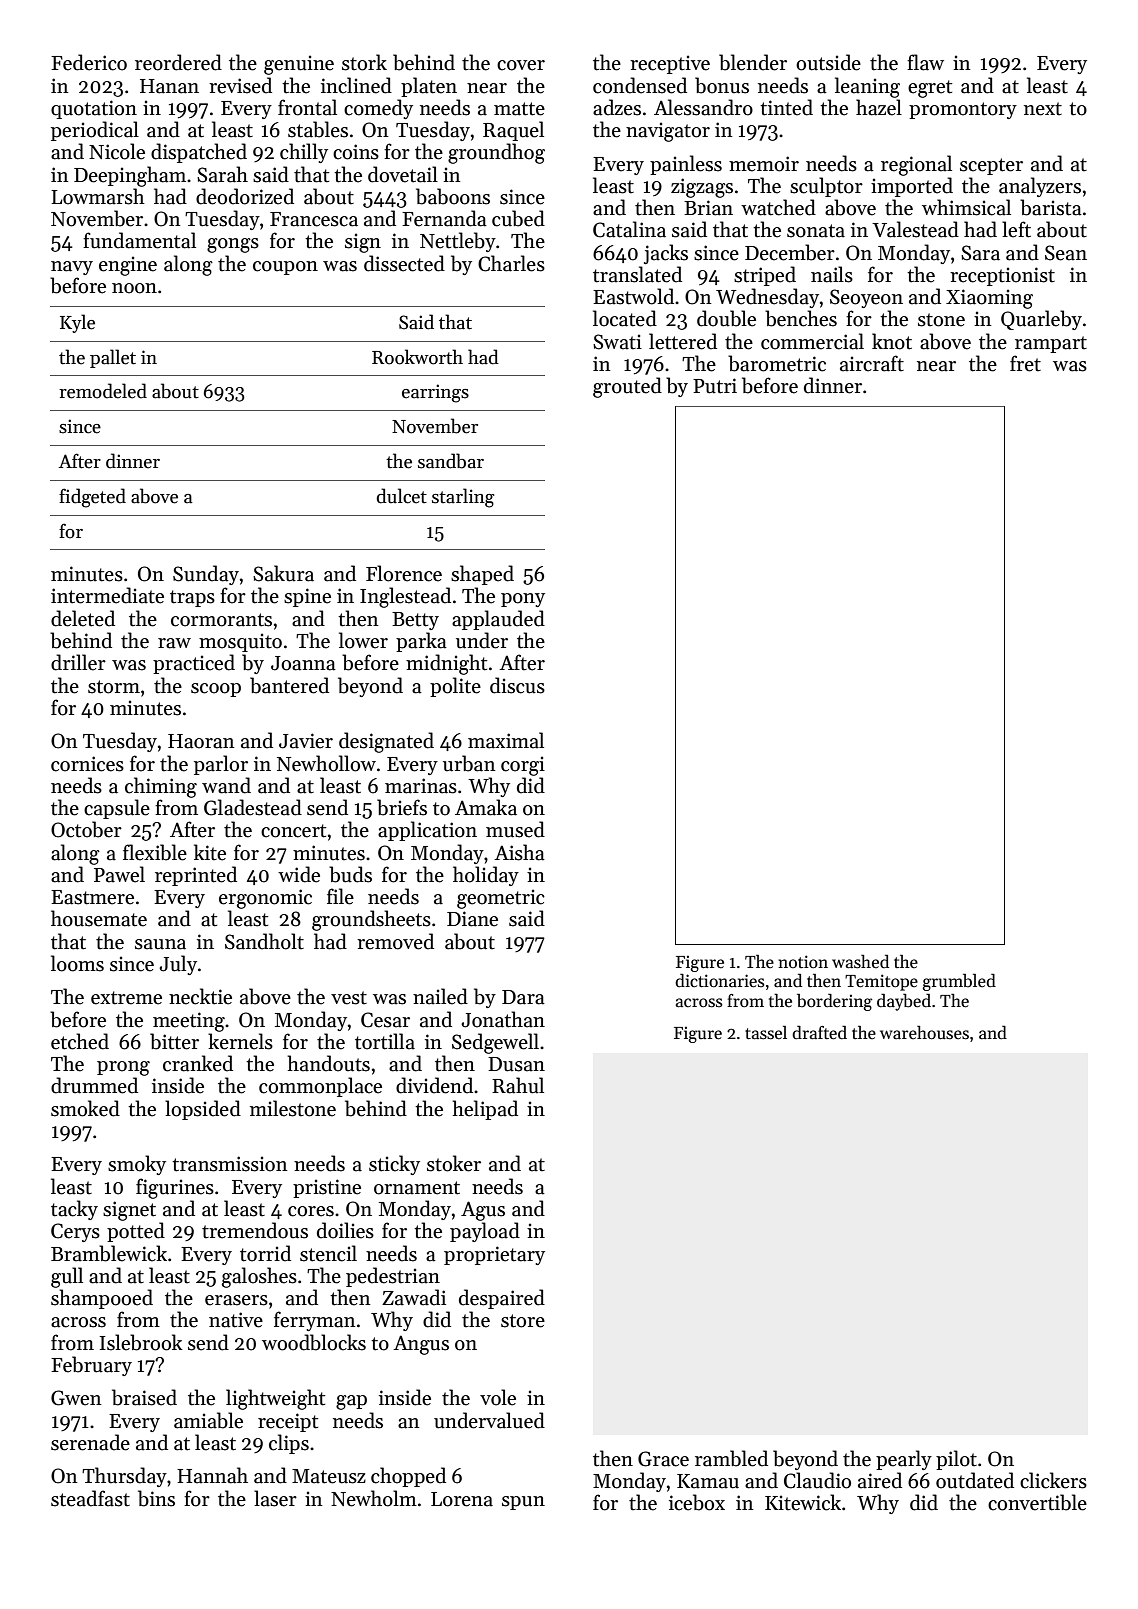 This page has width=1138, height=1609. I want to click on pony, so click(523, 600).
